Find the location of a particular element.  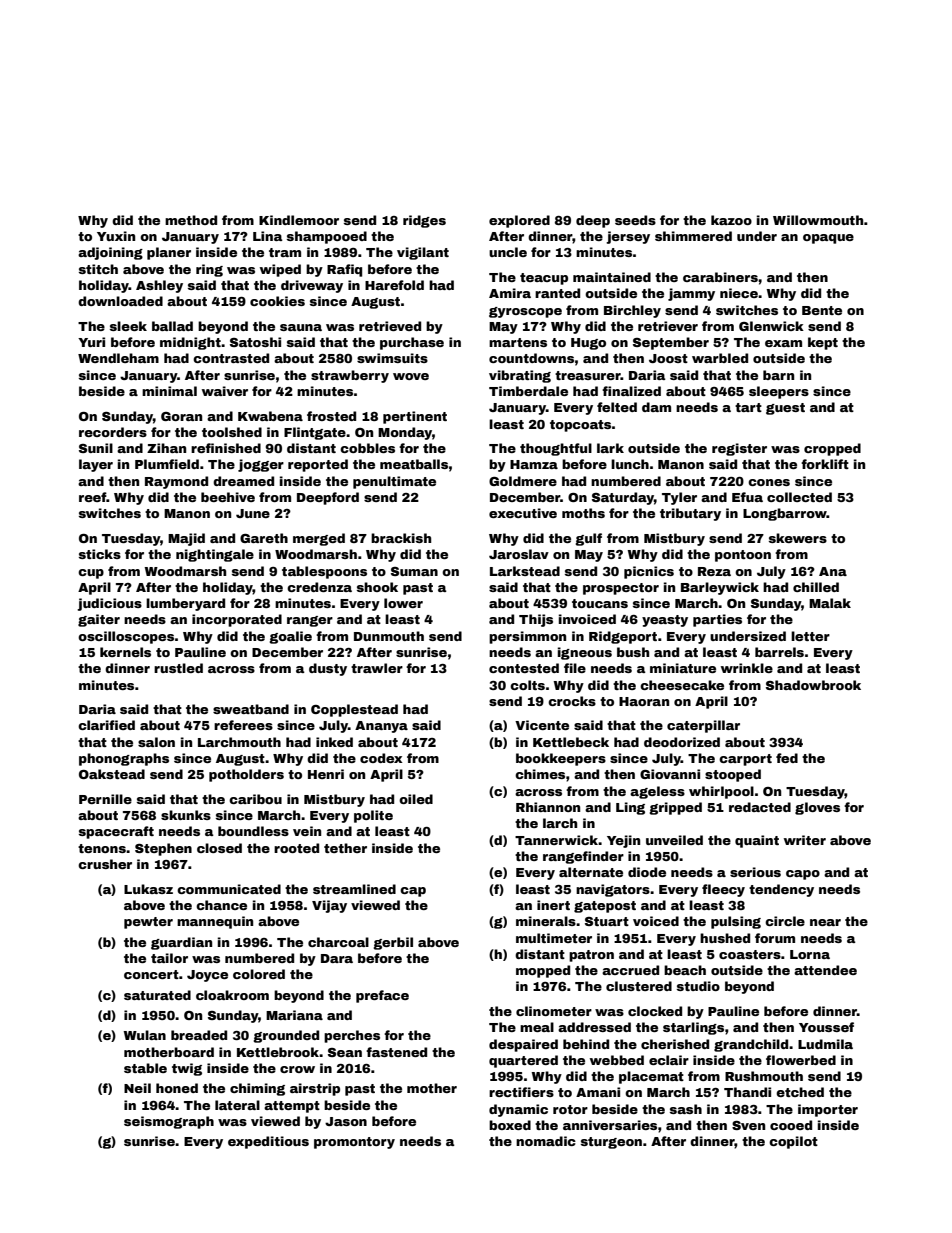

lumberyard is located at coordinates (185, 604).
